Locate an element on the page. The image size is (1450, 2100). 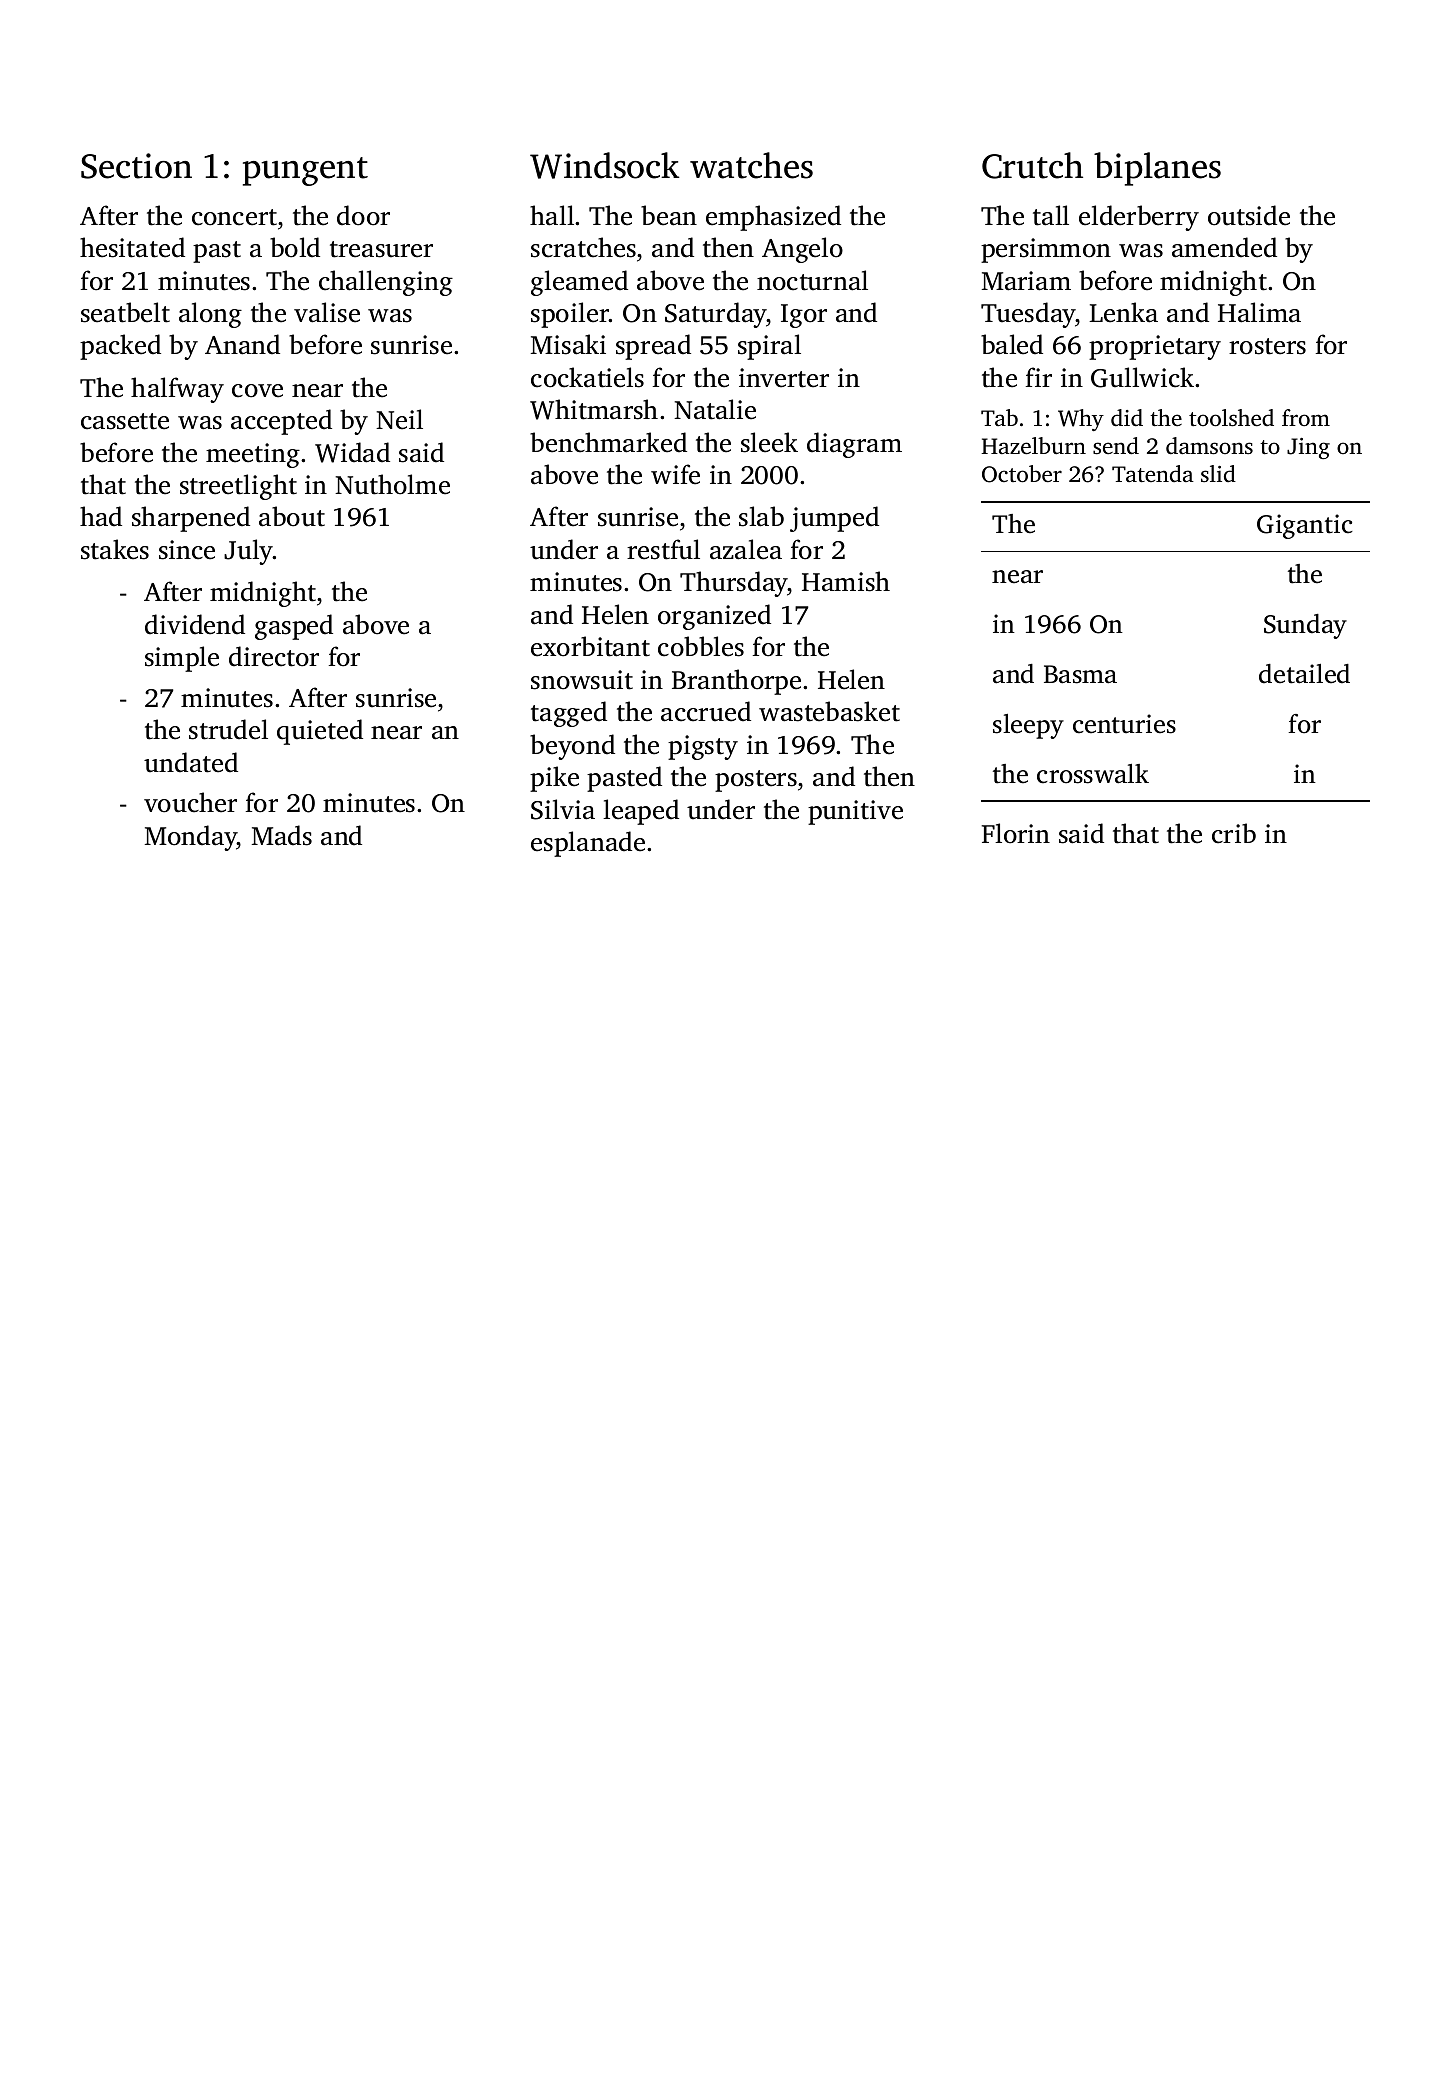
Saturday is located at coordinates (716, 315).
